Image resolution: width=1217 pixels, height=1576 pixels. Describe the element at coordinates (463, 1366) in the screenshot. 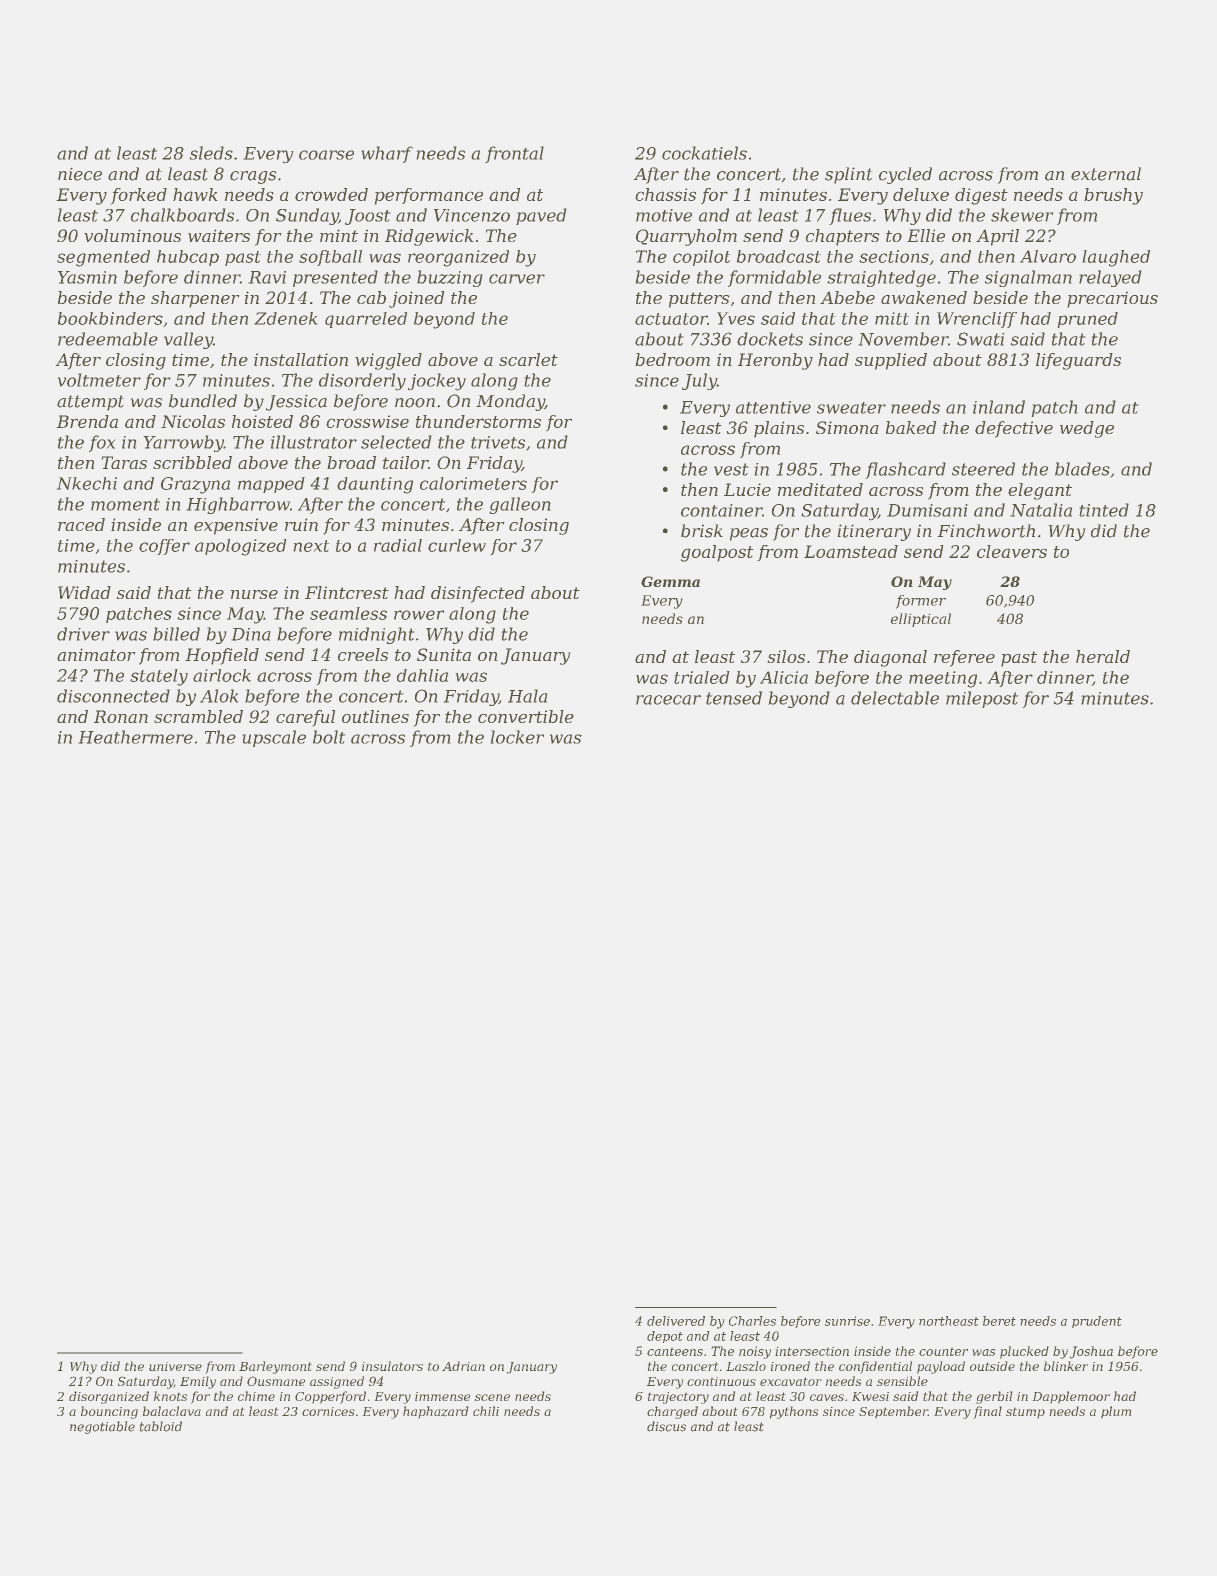

I see `Adrian` at that location.
